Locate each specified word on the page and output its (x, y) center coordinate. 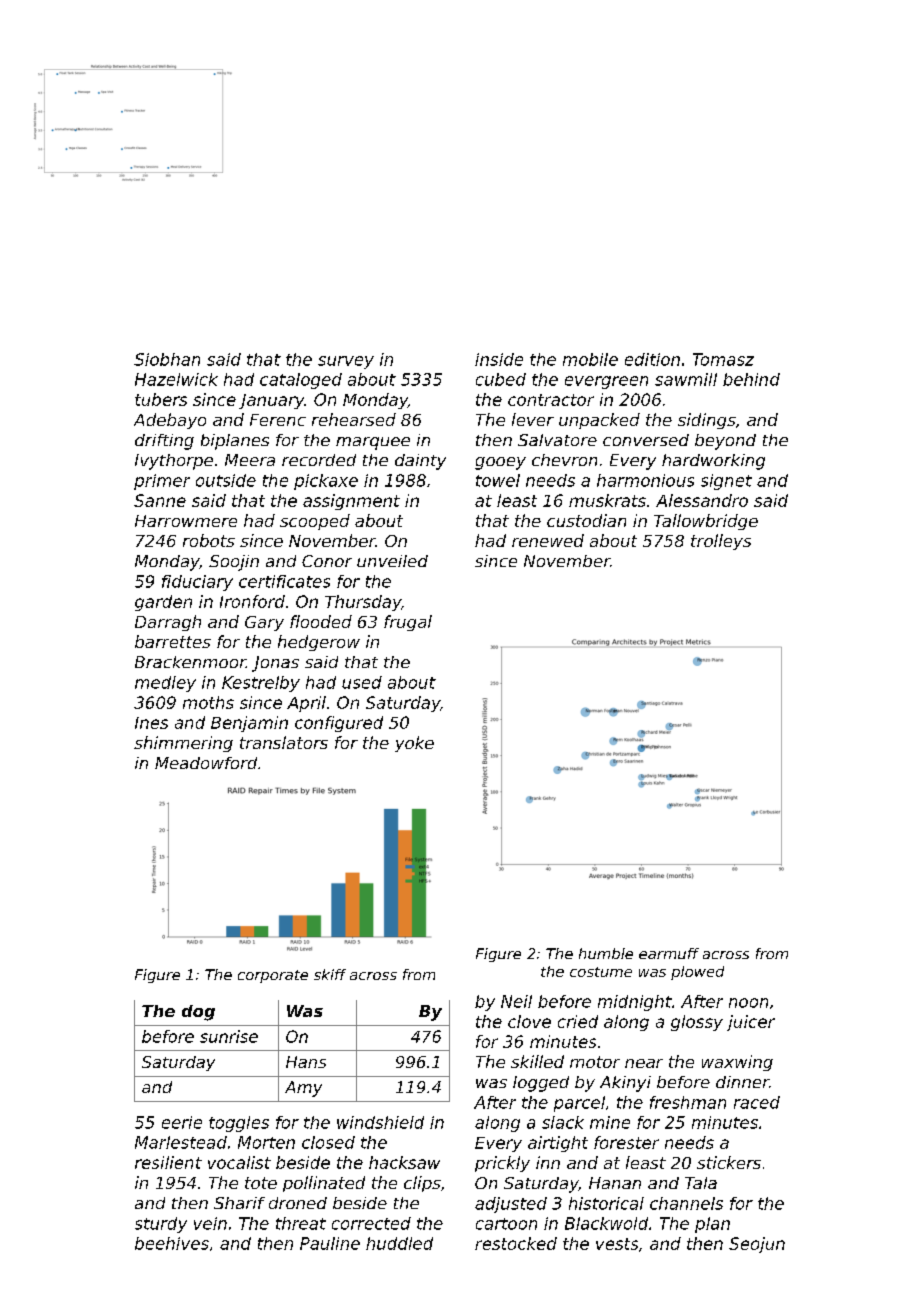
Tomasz (723, 359)
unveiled (392, 561)
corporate (273, 976)
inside (499, 359)
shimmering (183, 744)
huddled (399, 1243)
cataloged (301, 381)
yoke (414, 744)
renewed (548, 540)
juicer (751, 1023)
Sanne (160, 500)
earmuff (669, 953)
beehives (172, 1243)
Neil (516, 1001)
